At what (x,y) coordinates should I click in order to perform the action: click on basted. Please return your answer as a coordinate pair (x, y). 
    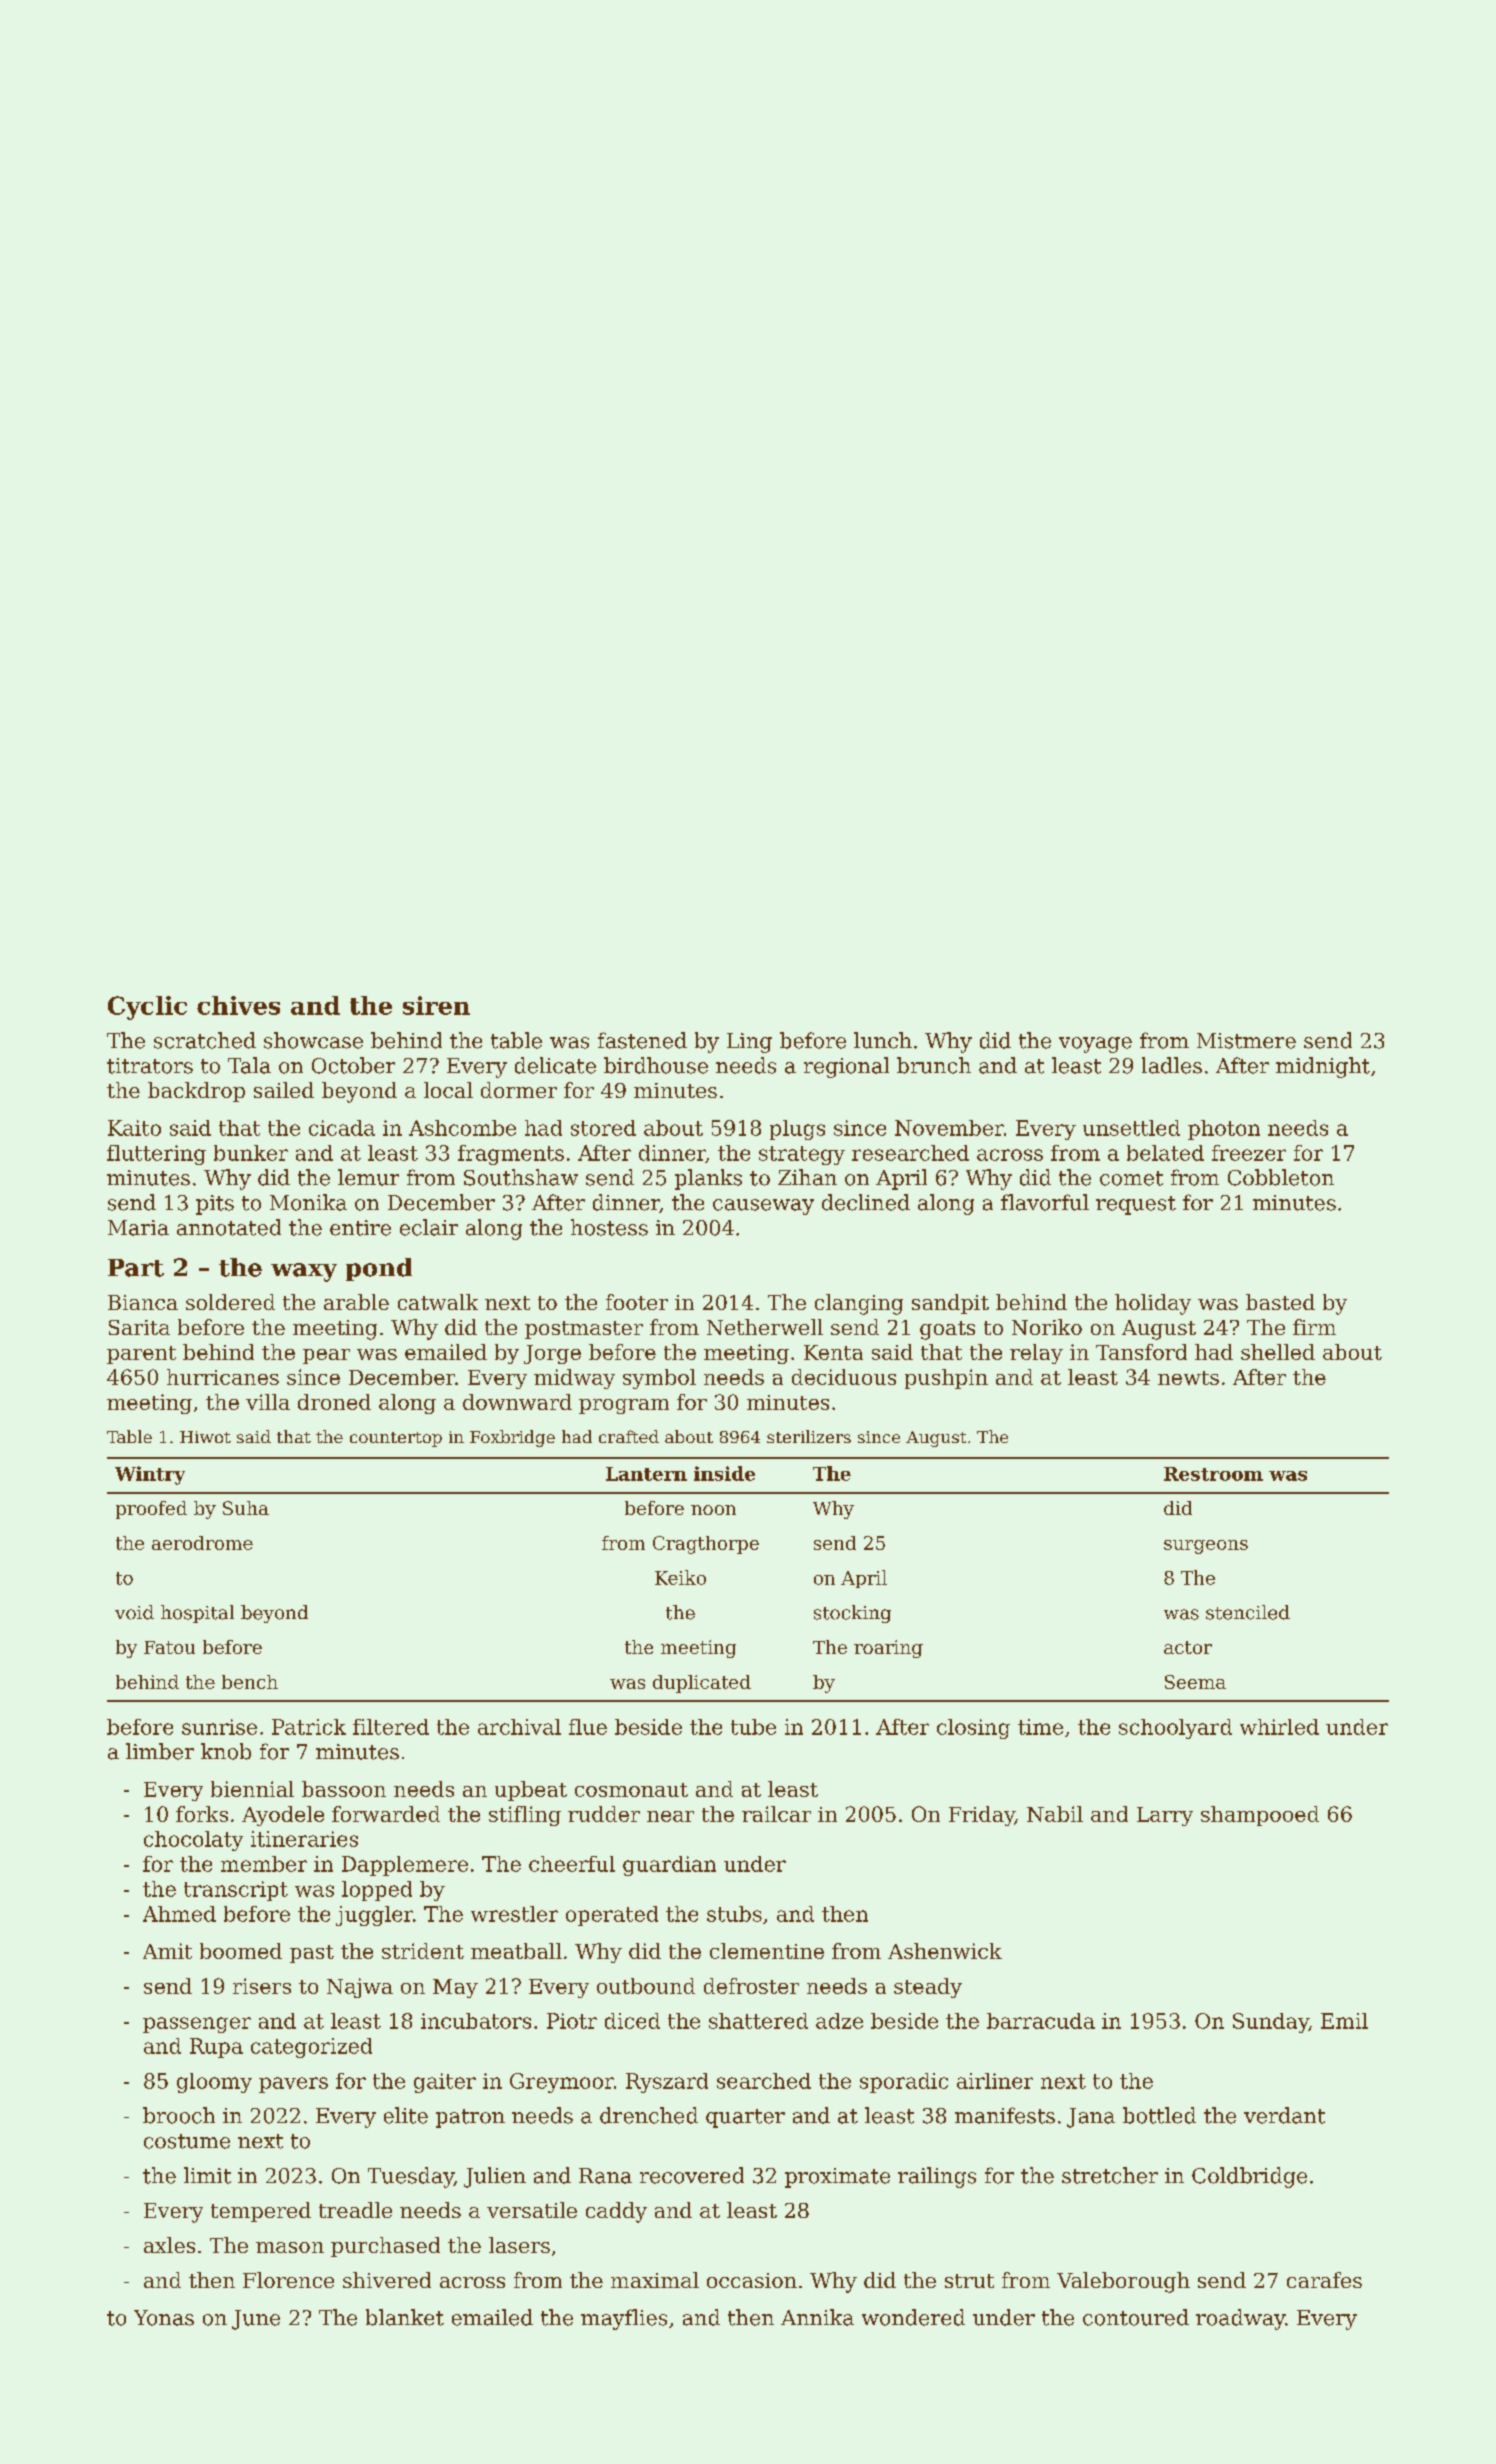
    Looking at the image, I should click on (1280, 1302).
